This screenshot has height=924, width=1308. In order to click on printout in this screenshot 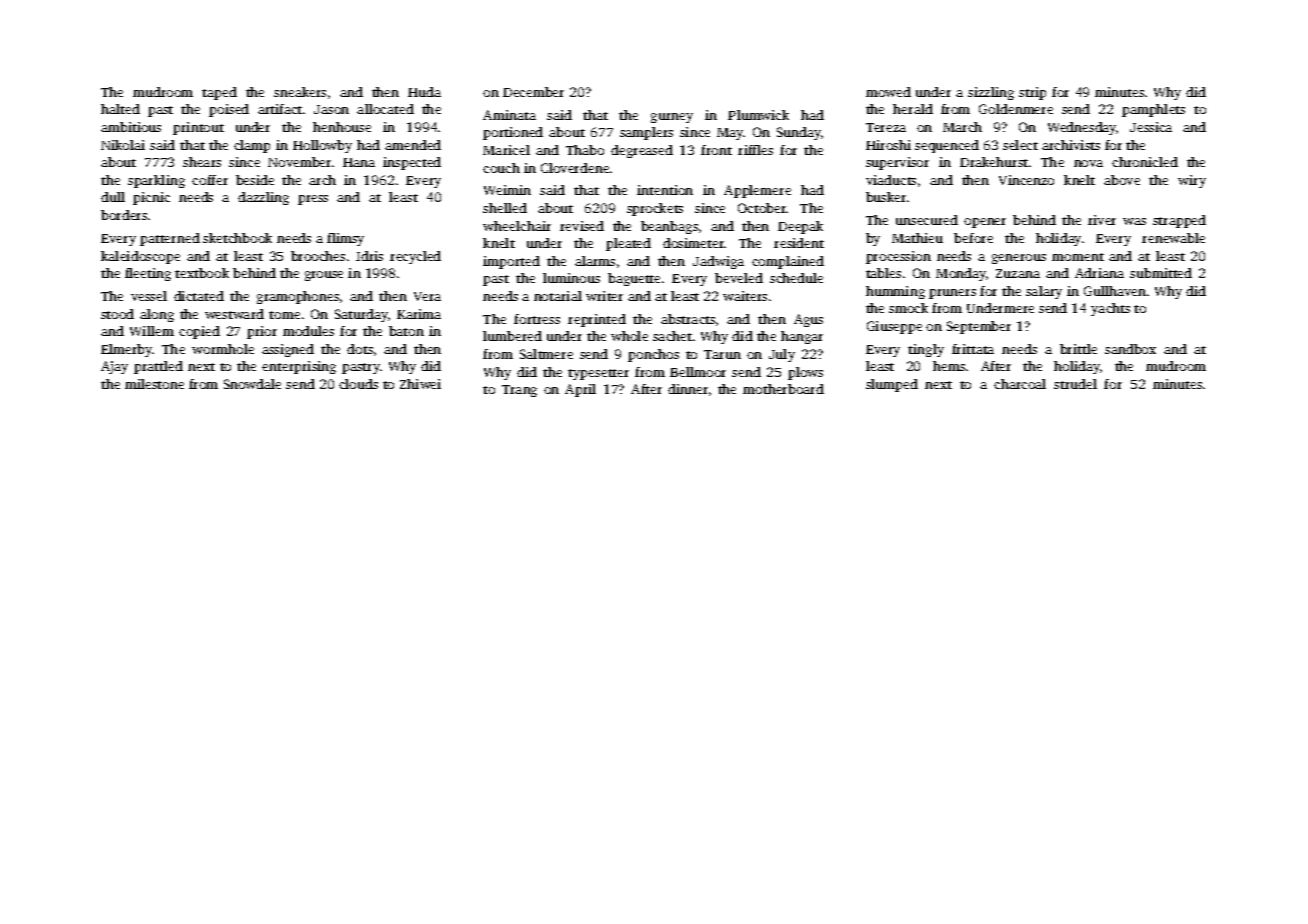, I will do `click(198, 128)`.
